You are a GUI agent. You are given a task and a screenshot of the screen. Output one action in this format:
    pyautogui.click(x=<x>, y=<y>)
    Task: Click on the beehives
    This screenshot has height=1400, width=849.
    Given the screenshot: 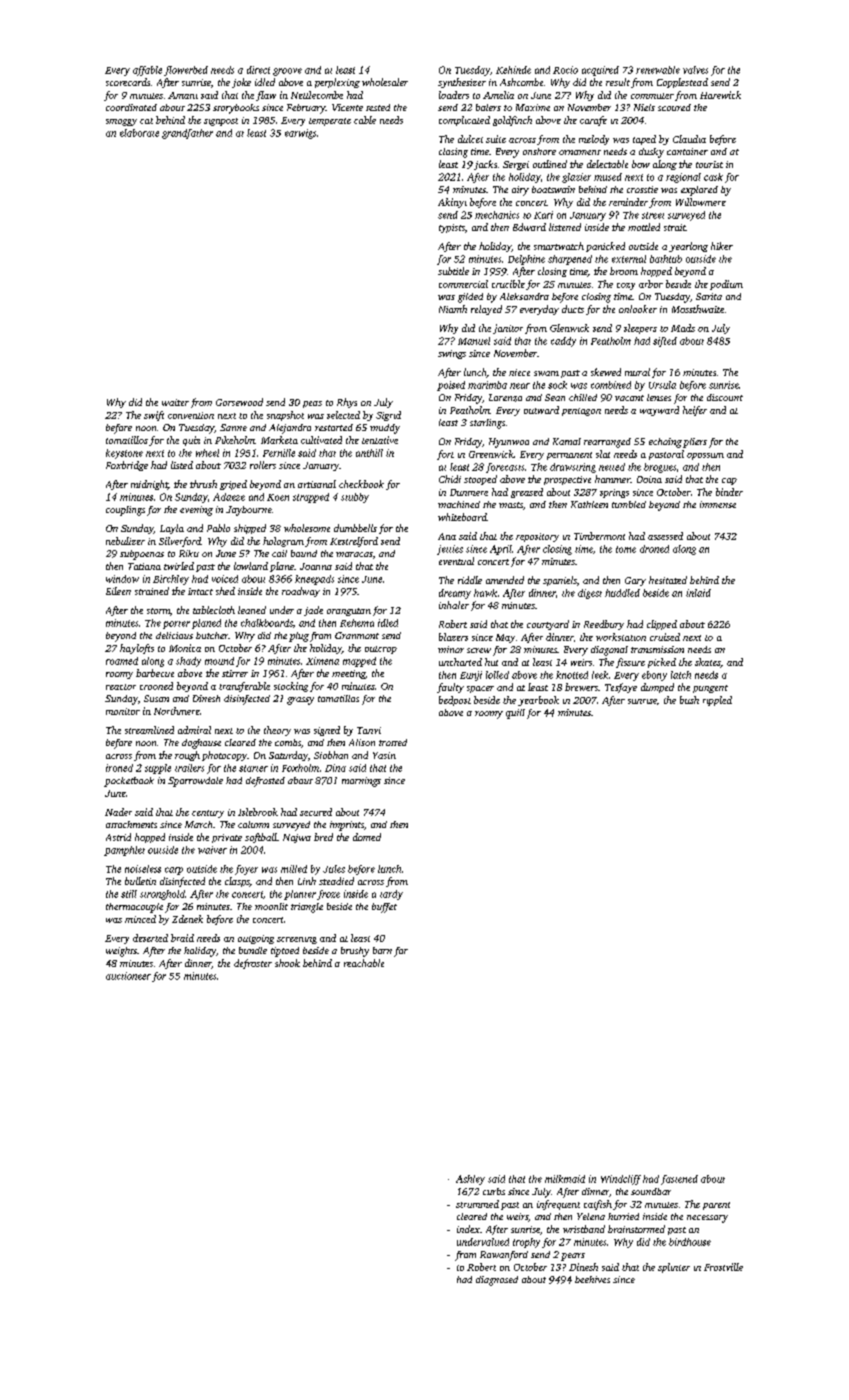 What is the action you would take?
    pyautogui.click(x=592, y=1279)
